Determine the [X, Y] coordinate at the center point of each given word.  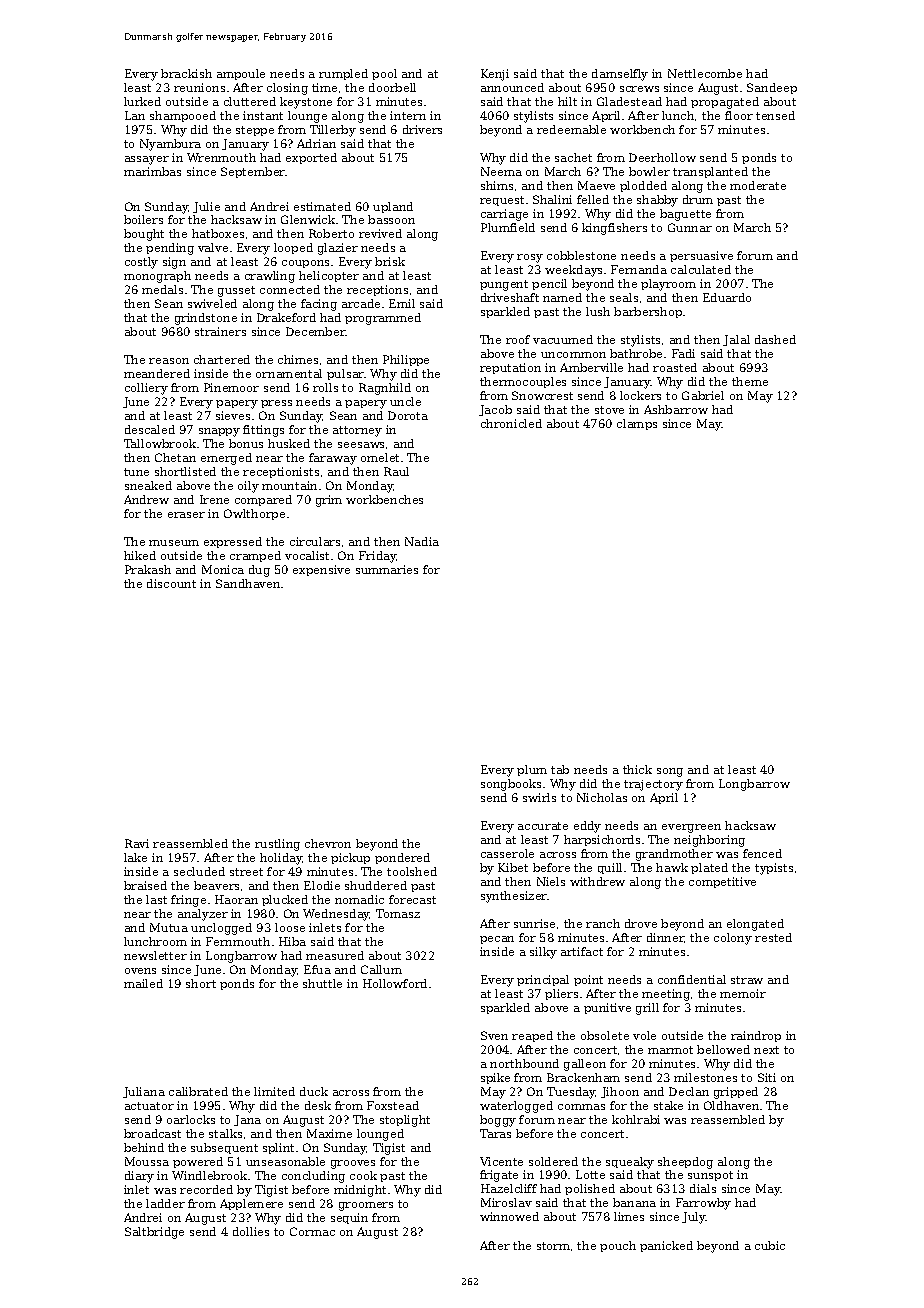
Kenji [495, 75]
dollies [251, 1231]
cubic [770, 1245]
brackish [186, 73]
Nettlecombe [705, 73]
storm [553, 1246]
